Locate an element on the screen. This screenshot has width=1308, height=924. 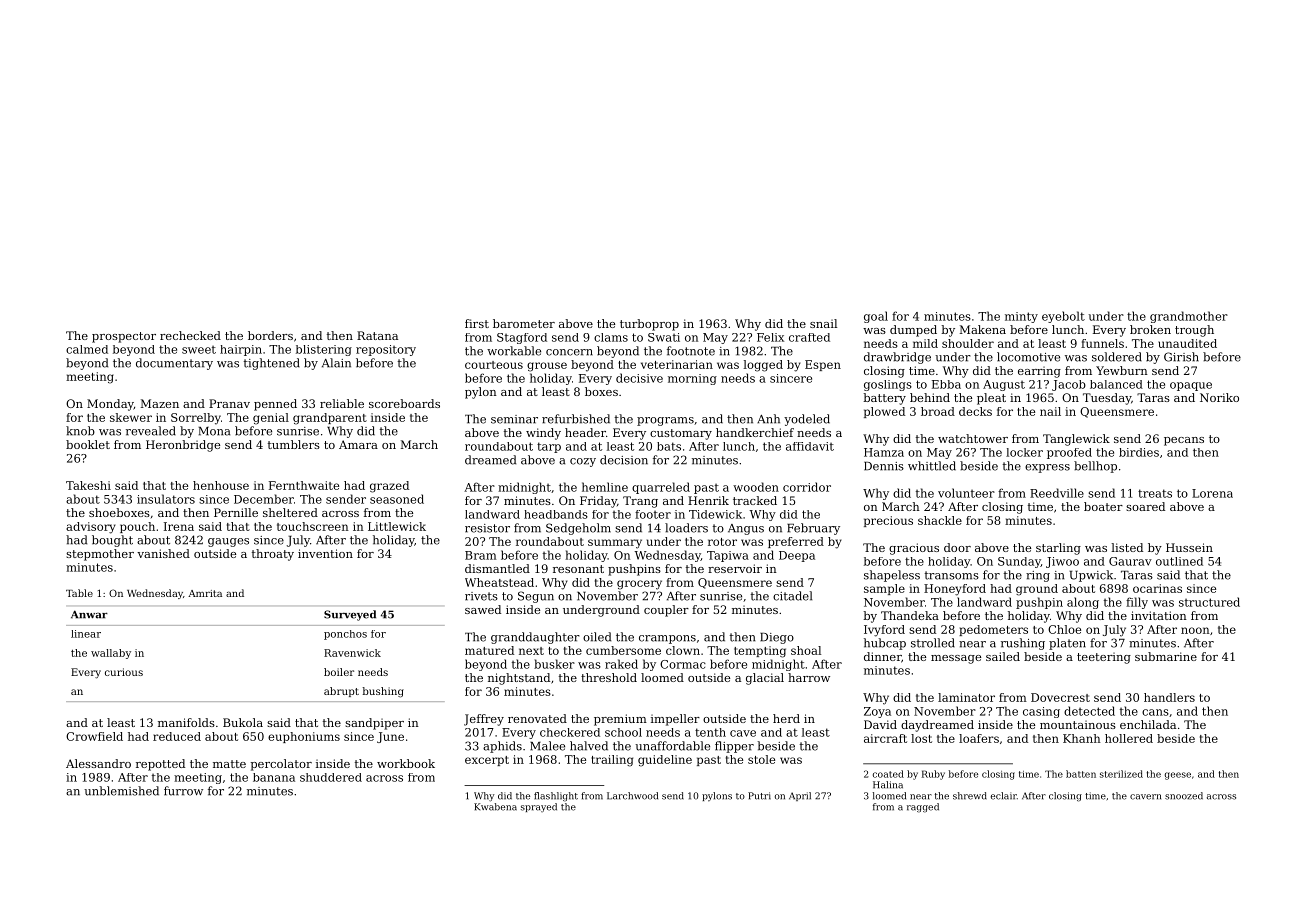
Honeyford is located at coordinates (955, 590).
